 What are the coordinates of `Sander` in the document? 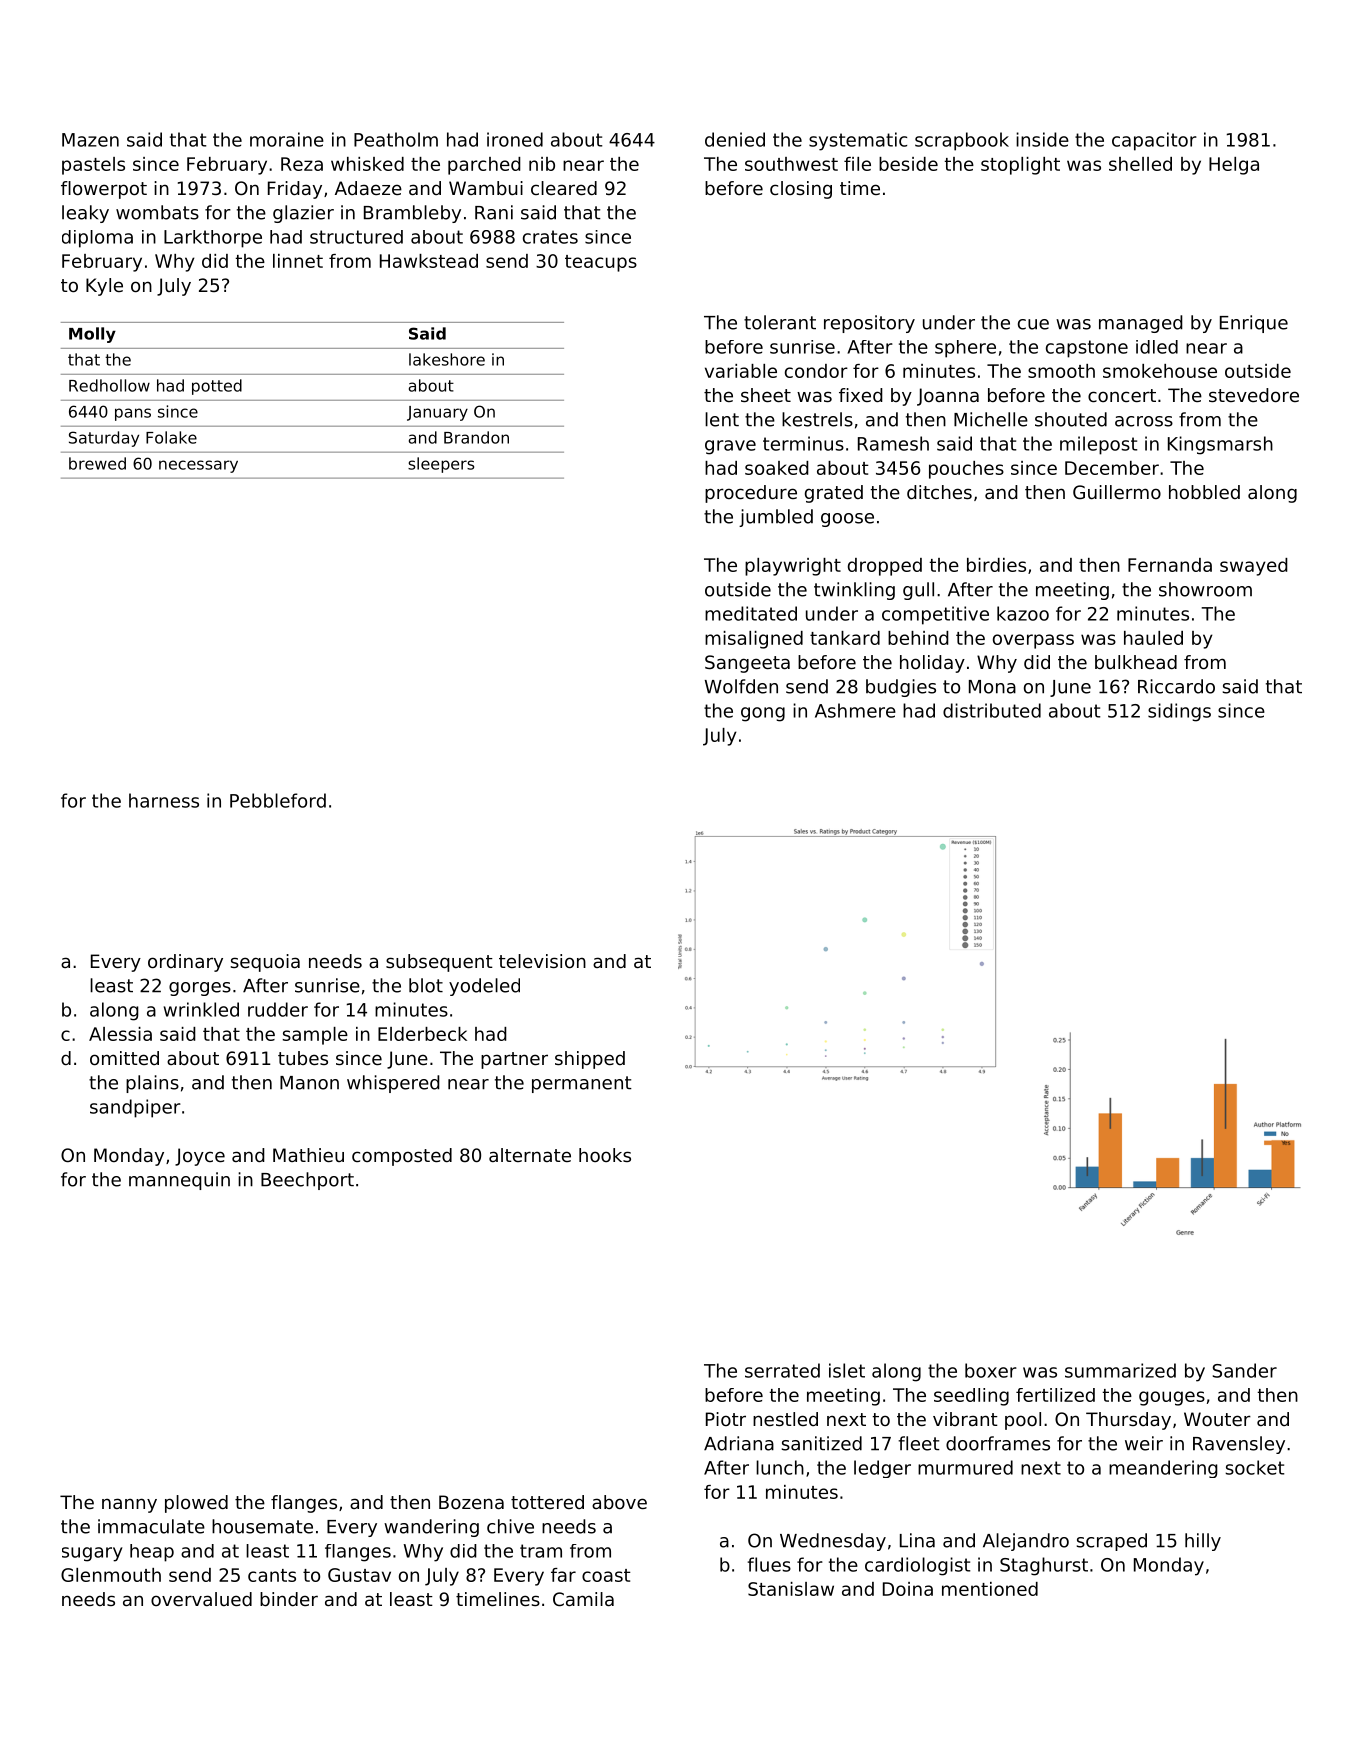 It's located at (1244, 1370).
